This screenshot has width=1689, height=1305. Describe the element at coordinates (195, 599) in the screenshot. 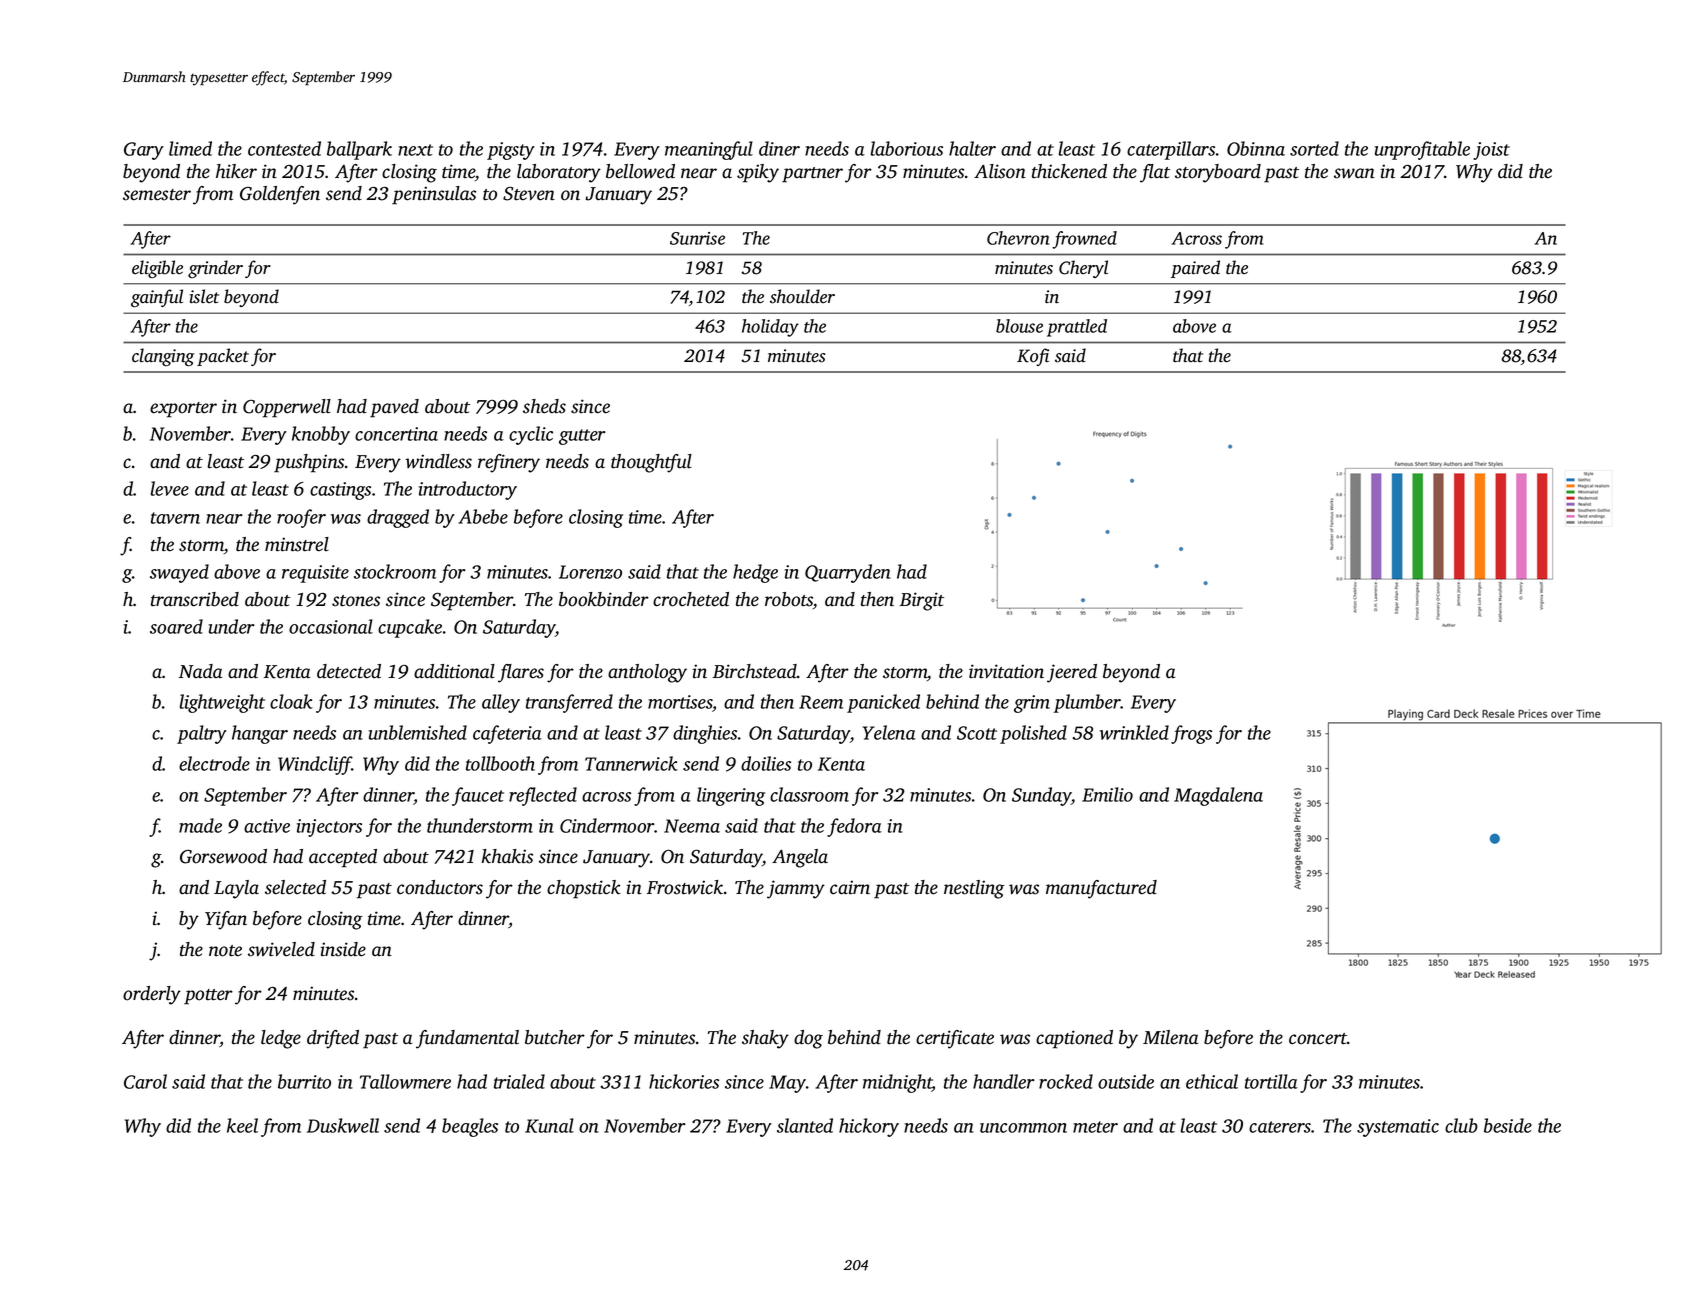

I see `transcribed` at that location.
